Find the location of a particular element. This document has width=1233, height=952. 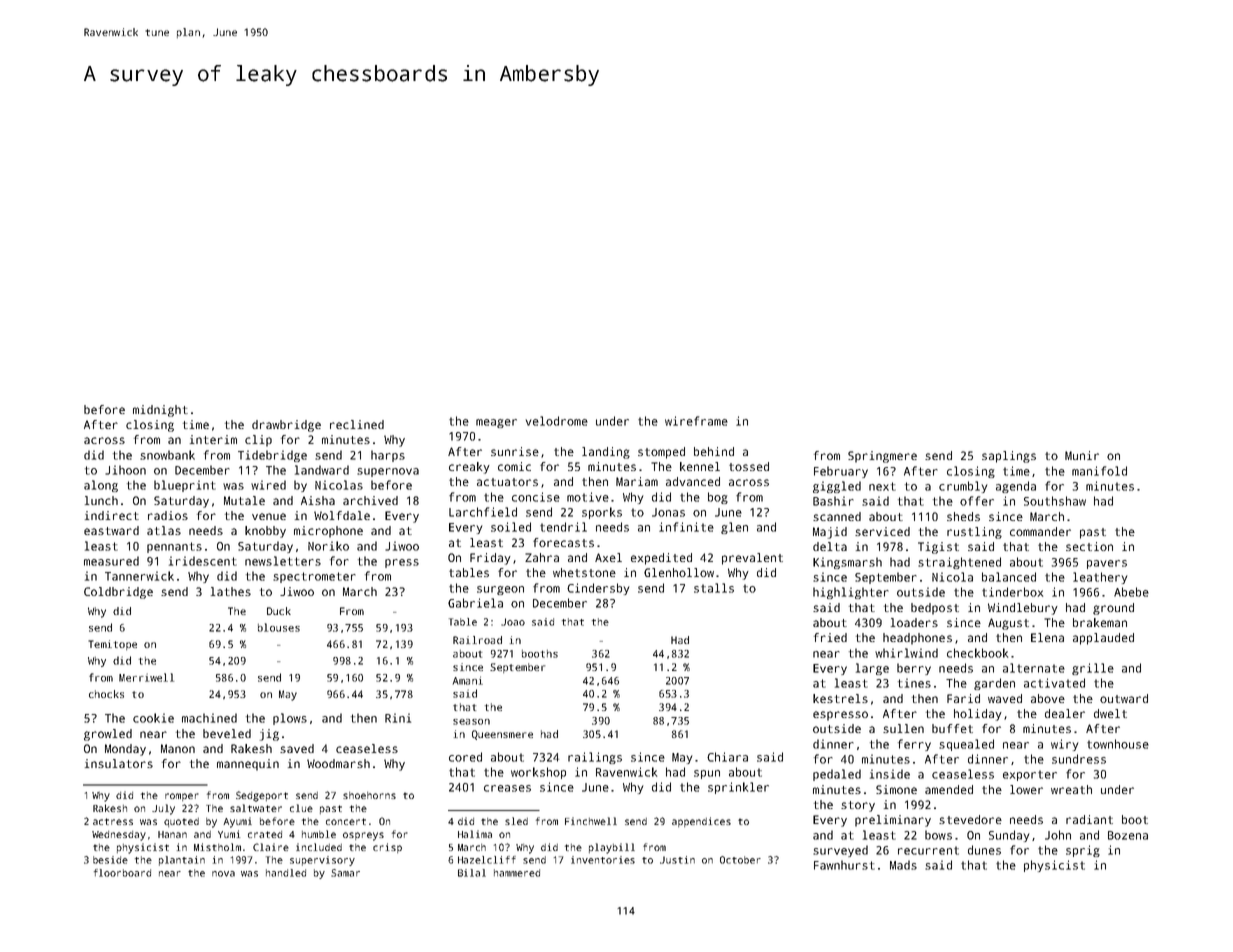

beside is located at coordinates (110, 860).
